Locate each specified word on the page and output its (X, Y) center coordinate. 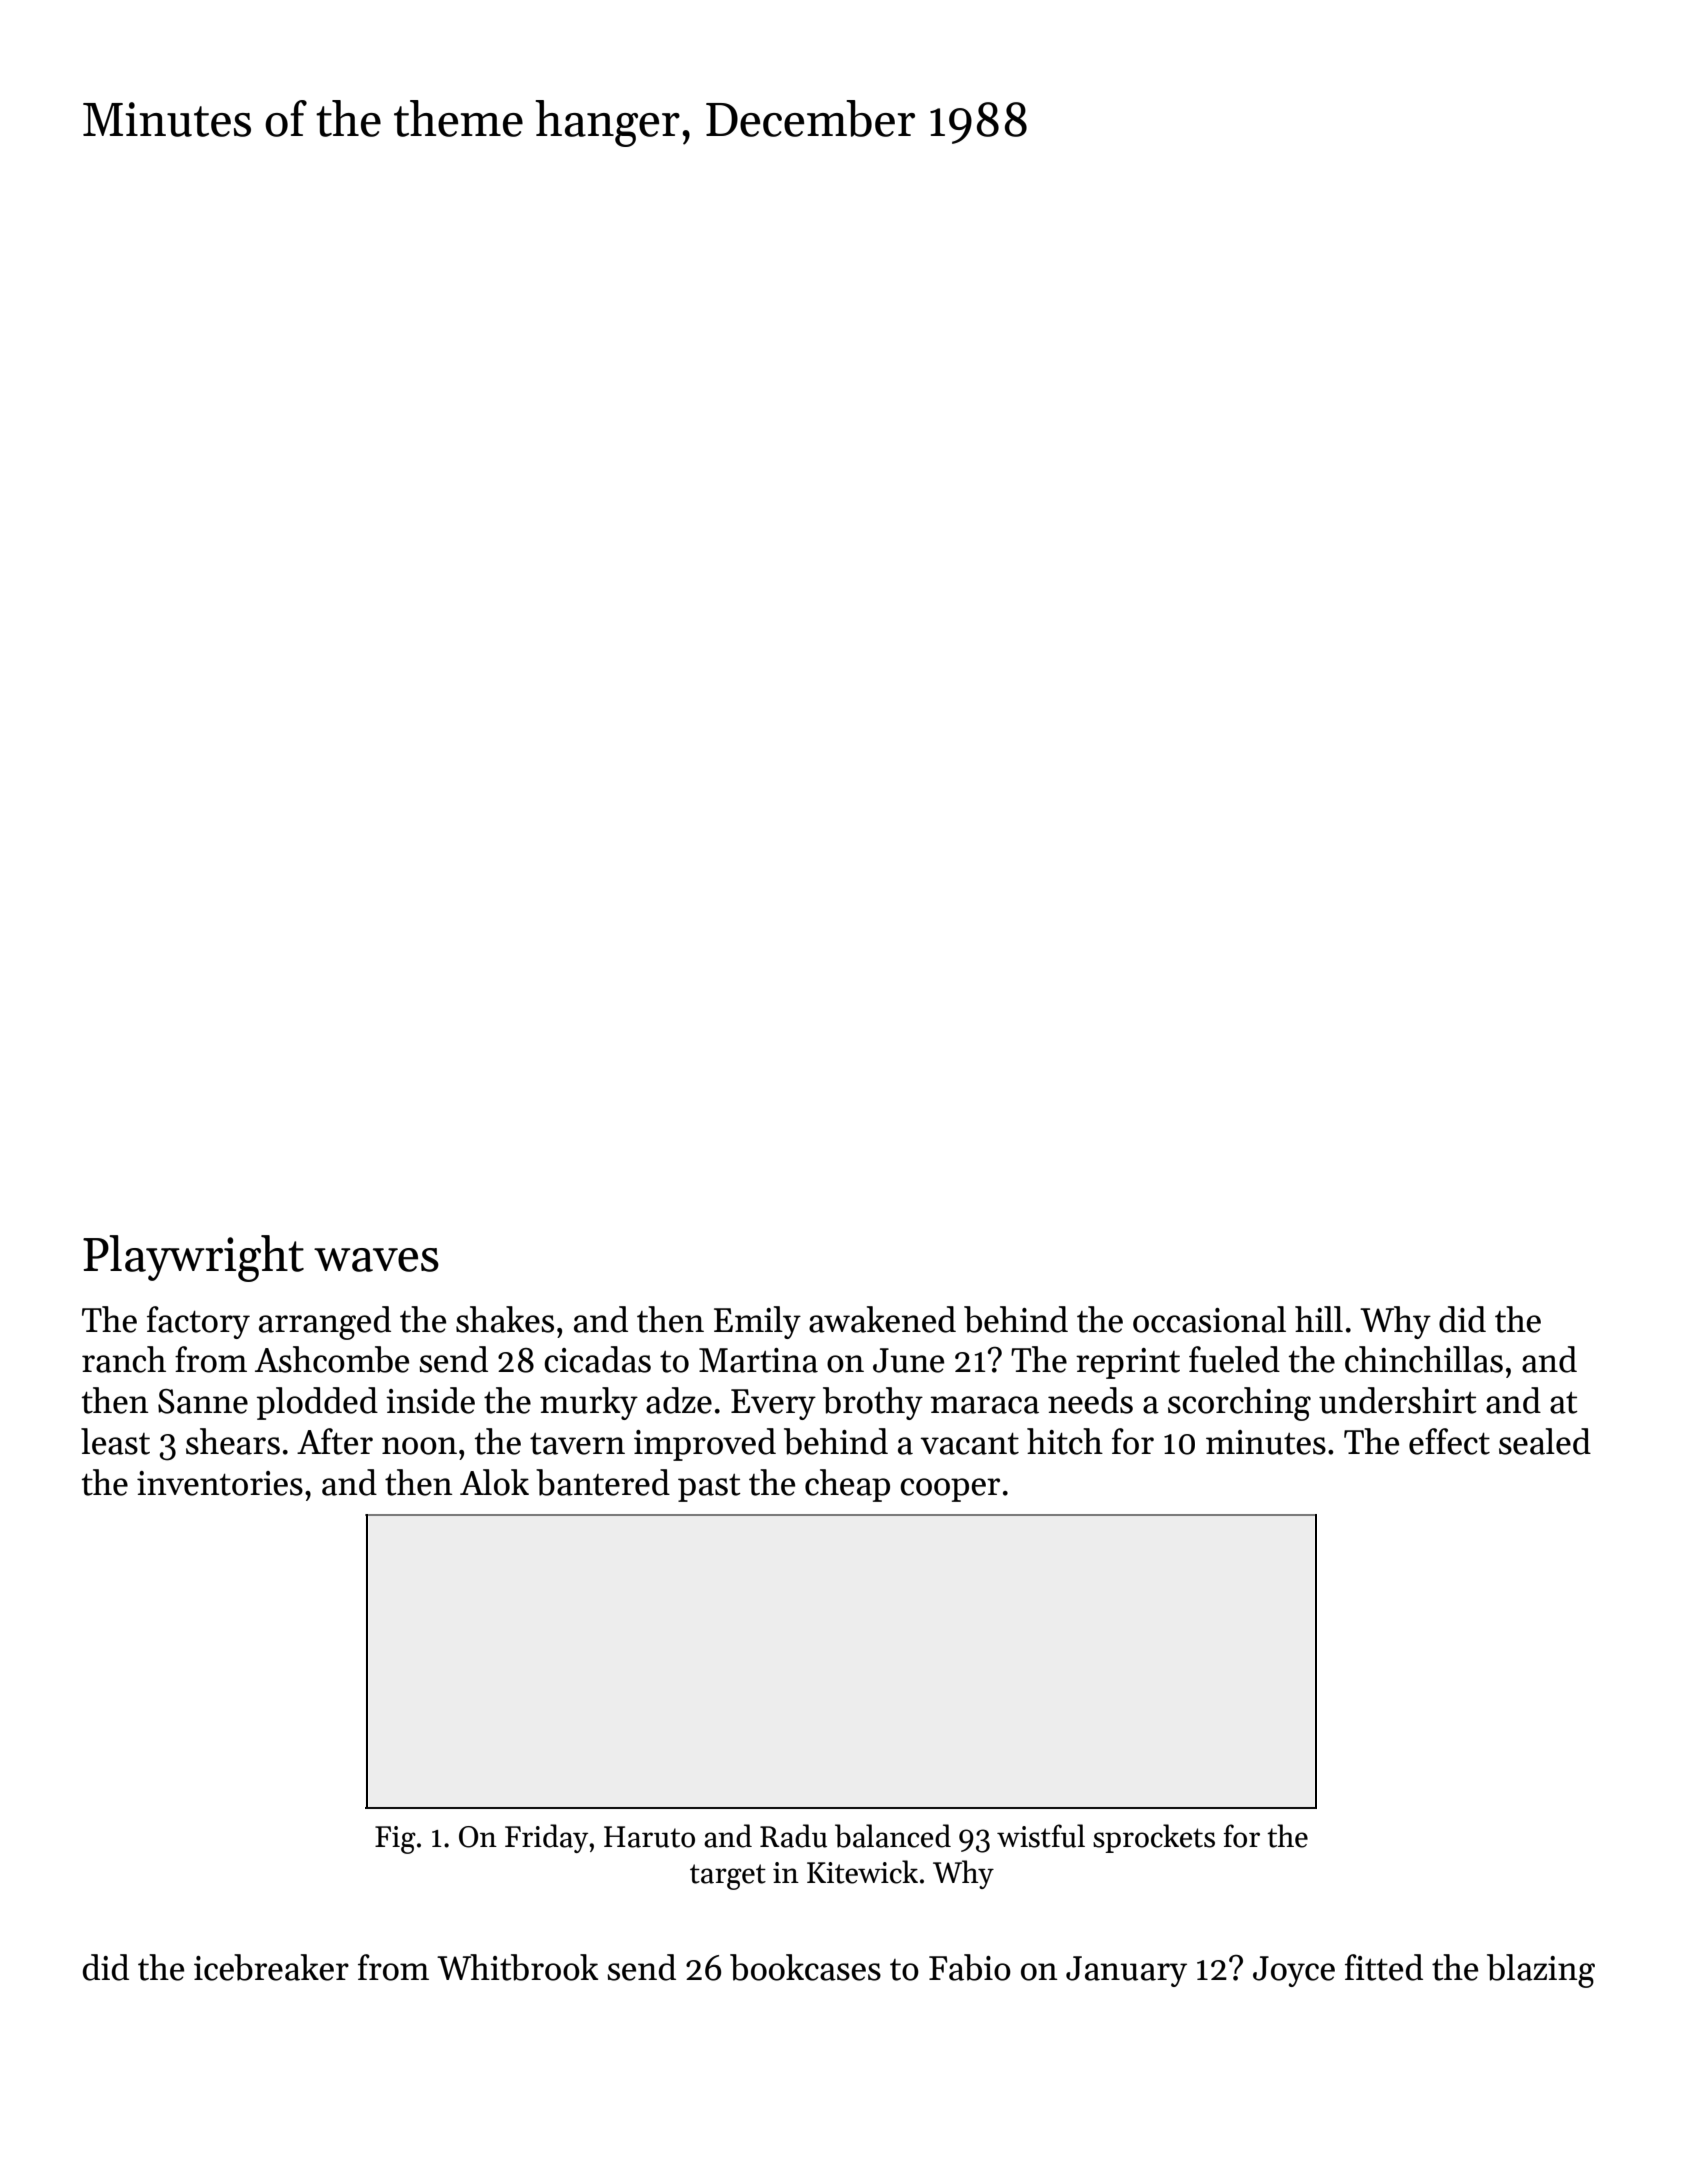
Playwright (193, 1258)
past (709, 1488)
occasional (1209, 1319)
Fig (395, 1840)
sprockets (1154, 1838)
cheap (847, 1485)
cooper (950, 1490)
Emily (757, 1322)
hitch (1065, 1441)
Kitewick (862, 1872)
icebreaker (271, 1967)
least (115, 1441)
